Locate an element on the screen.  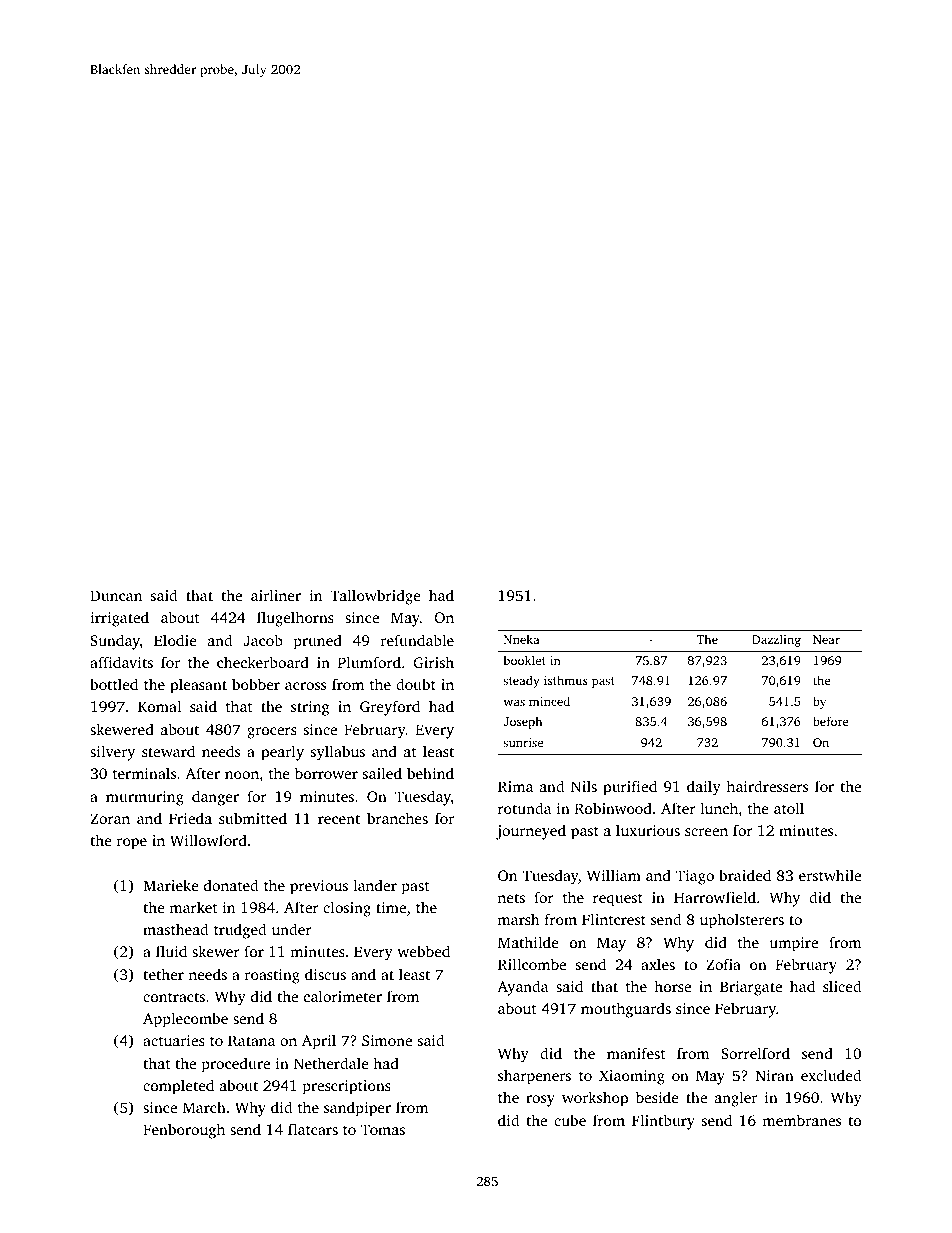
Tallowbridge is located at coordinates (375, 597).
